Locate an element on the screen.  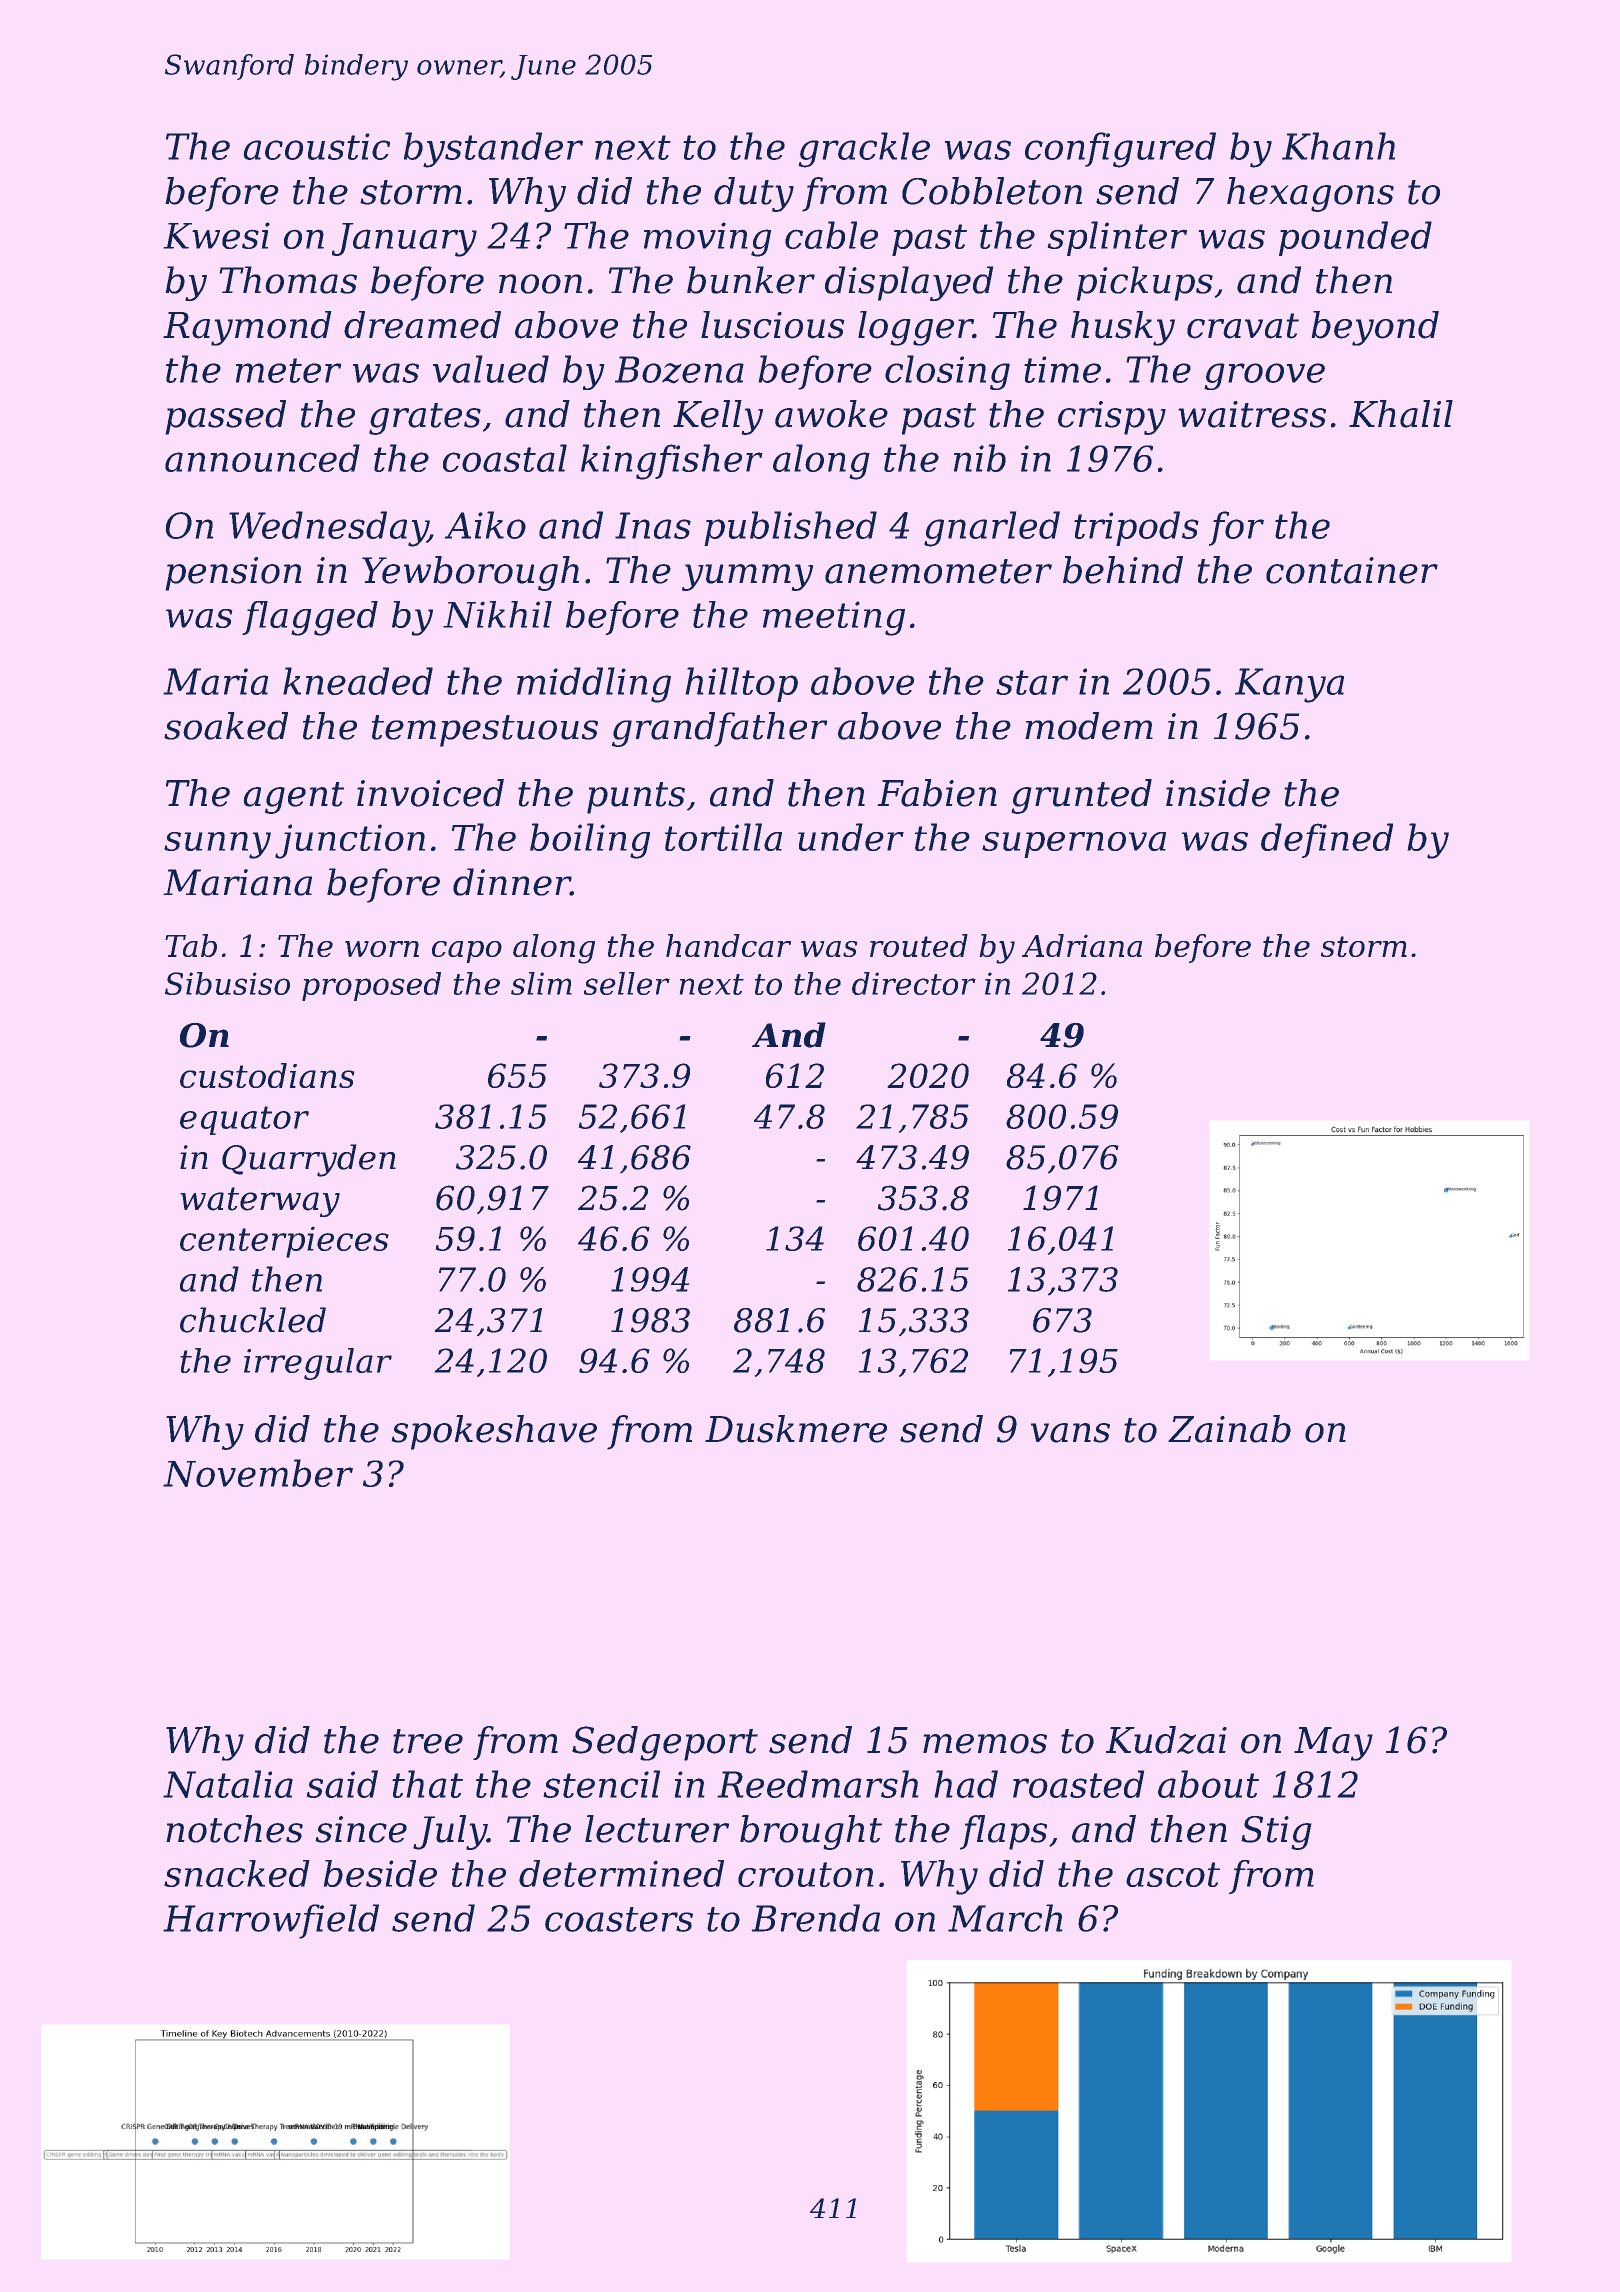
beyond is located at coordinates (1375, 328).
